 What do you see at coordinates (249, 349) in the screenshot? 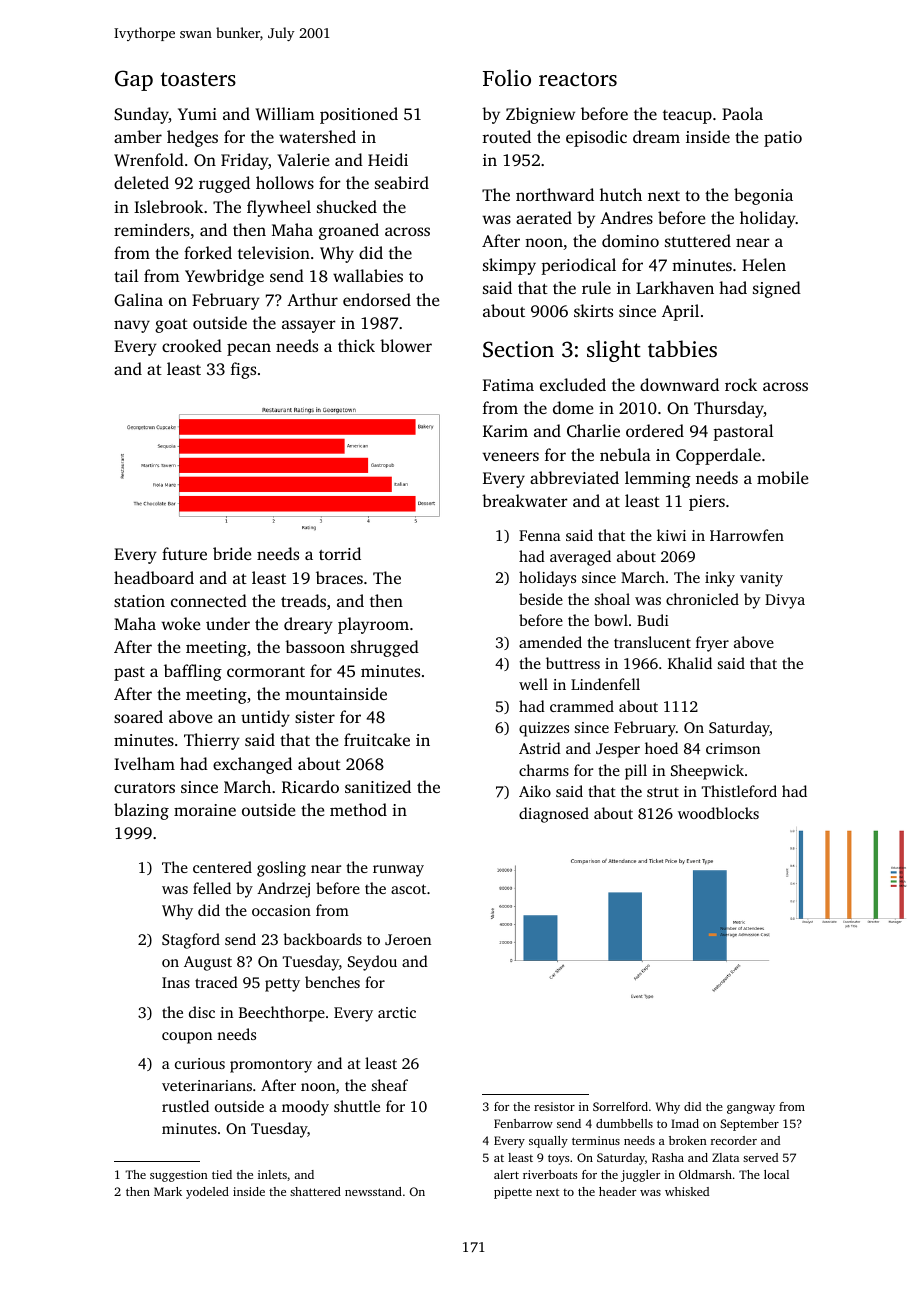
I see `pecan` at bounding box center [249, 349].
